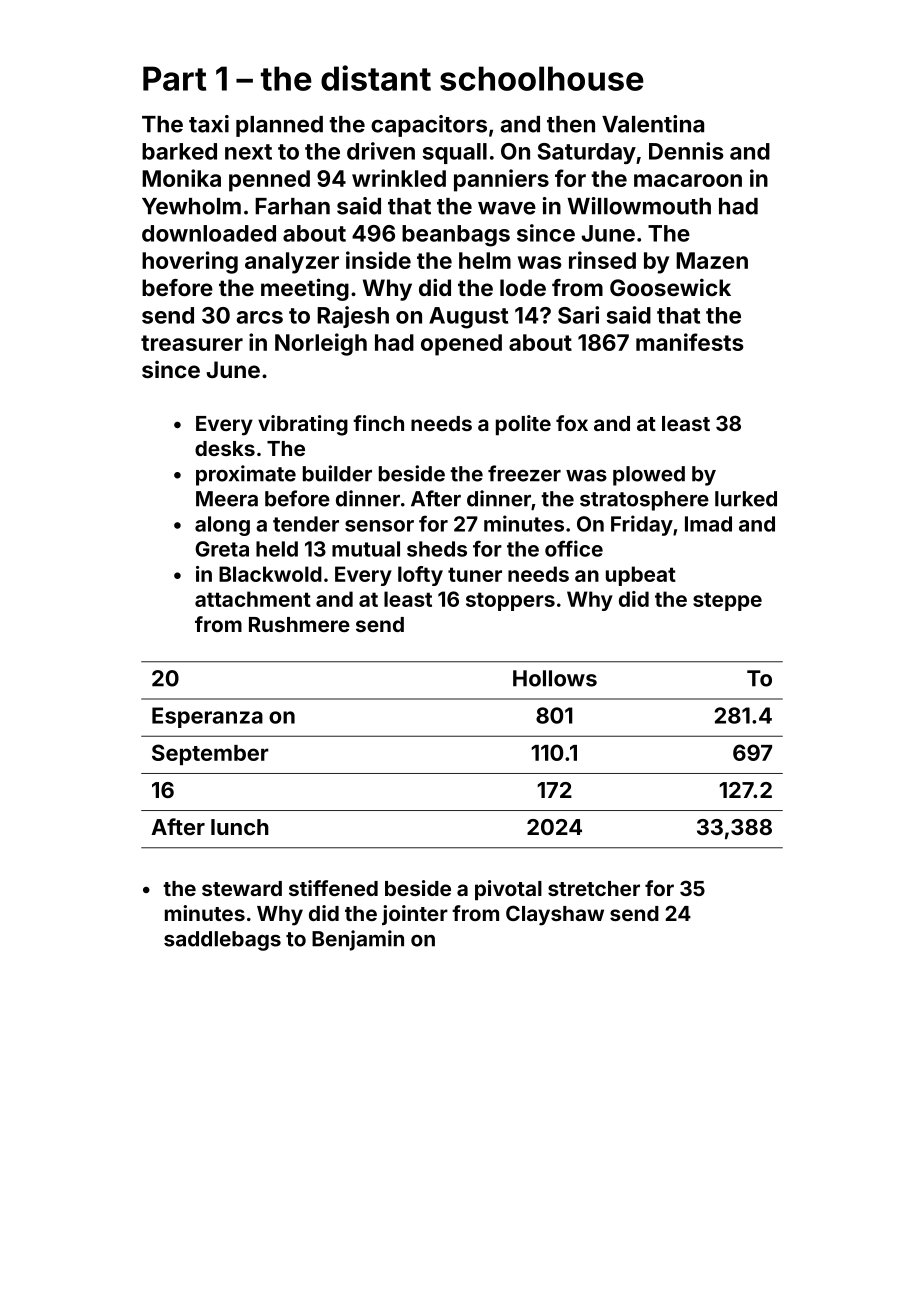 This image has width=924, height=1311. I want to click on Hollows, so click(555, 678).
